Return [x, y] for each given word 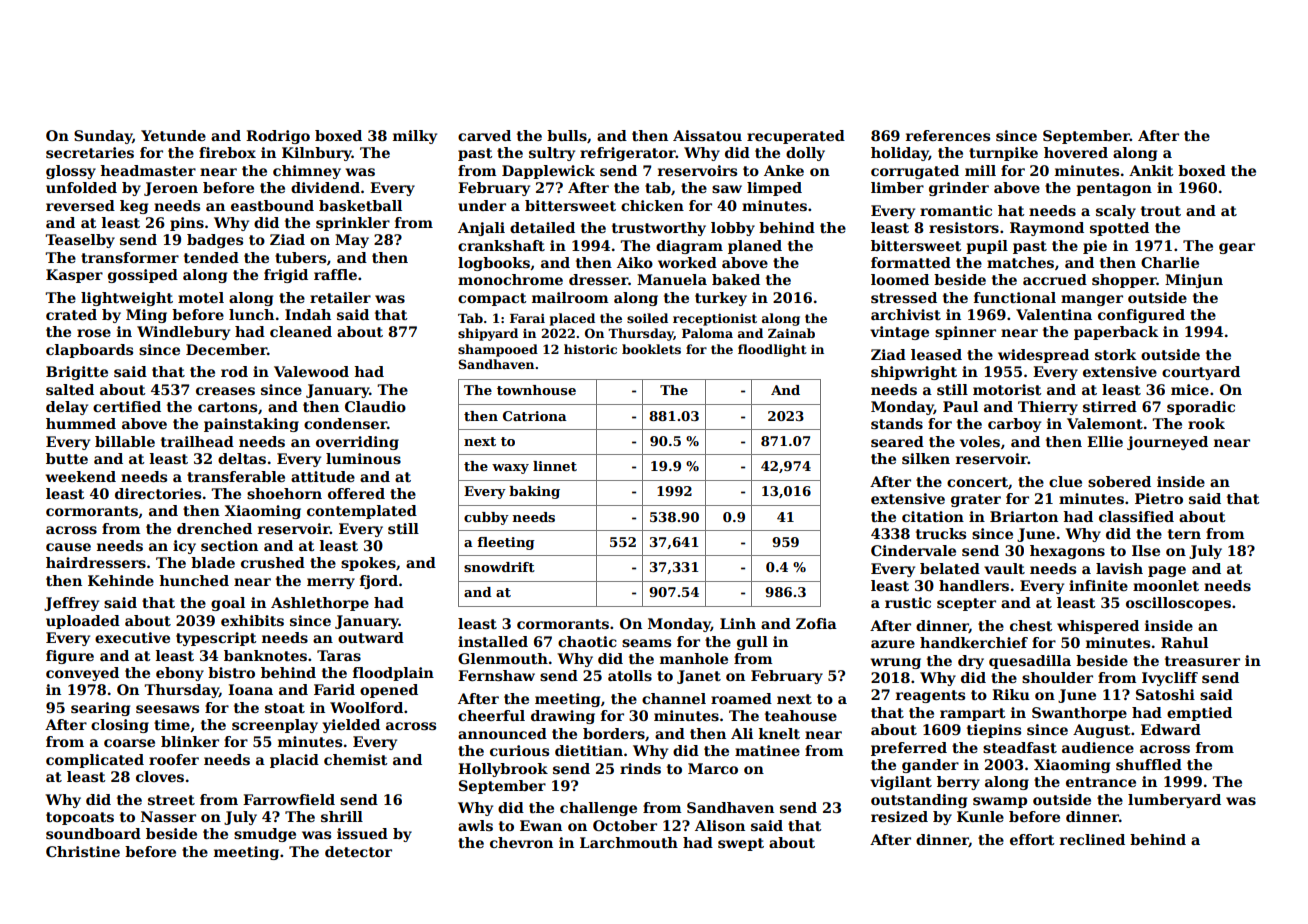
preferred [909, 749]
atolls [630, 675]
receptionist [715, 319]
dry [971, 662]
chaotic [587, 641]
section [229, 545]
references [948, 135]
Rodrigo [278, 137]
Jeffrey [71, 604]
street [171, 800]
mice [1190, 389]
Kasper [74, 276]
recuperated [796, 137]
